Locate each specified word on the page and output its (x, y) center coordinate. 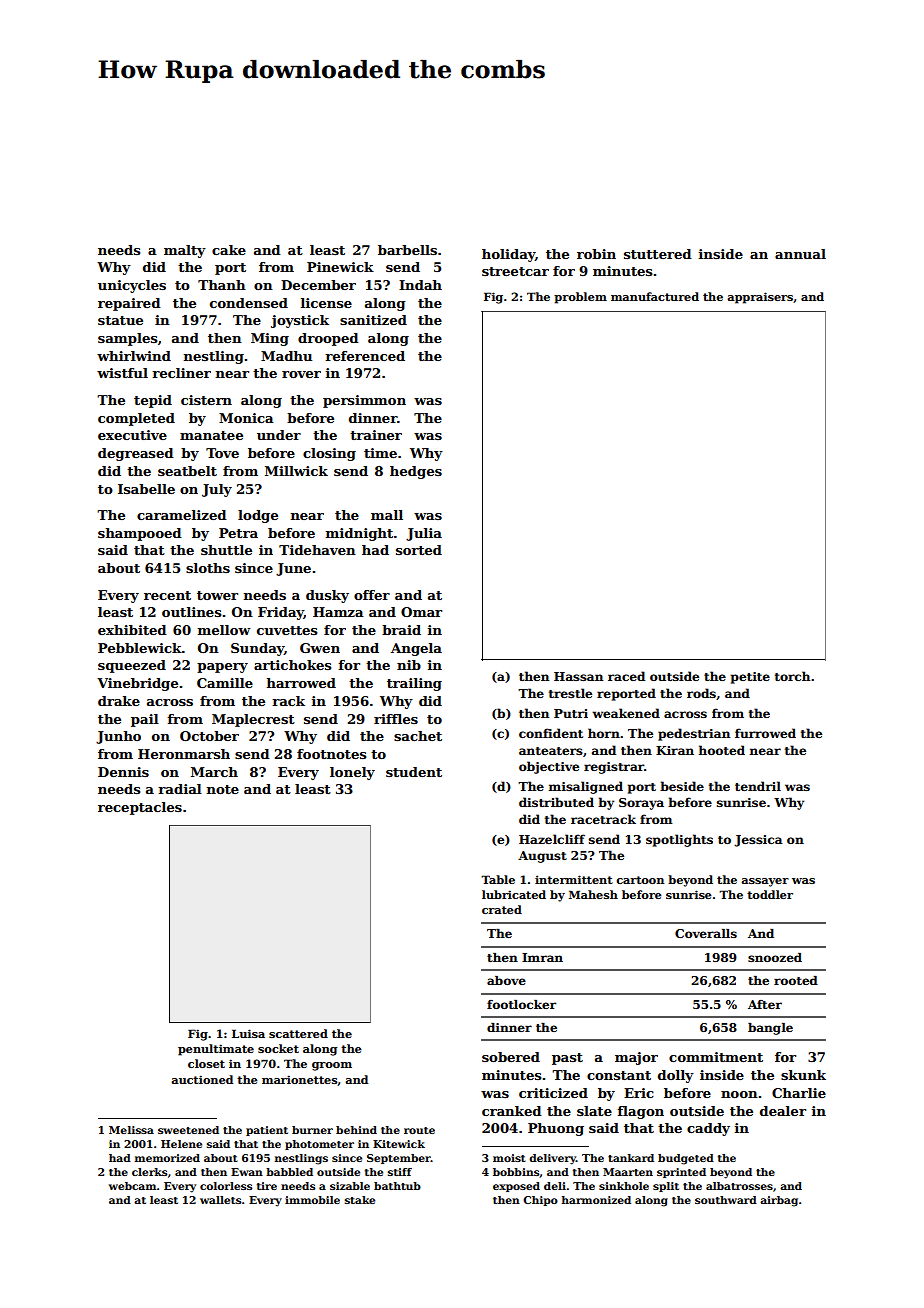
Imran (542, 957)
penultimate (216, 1050)
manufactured (655, 296)
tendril (758, 786)
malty (185, 251)
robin (596, 254)
